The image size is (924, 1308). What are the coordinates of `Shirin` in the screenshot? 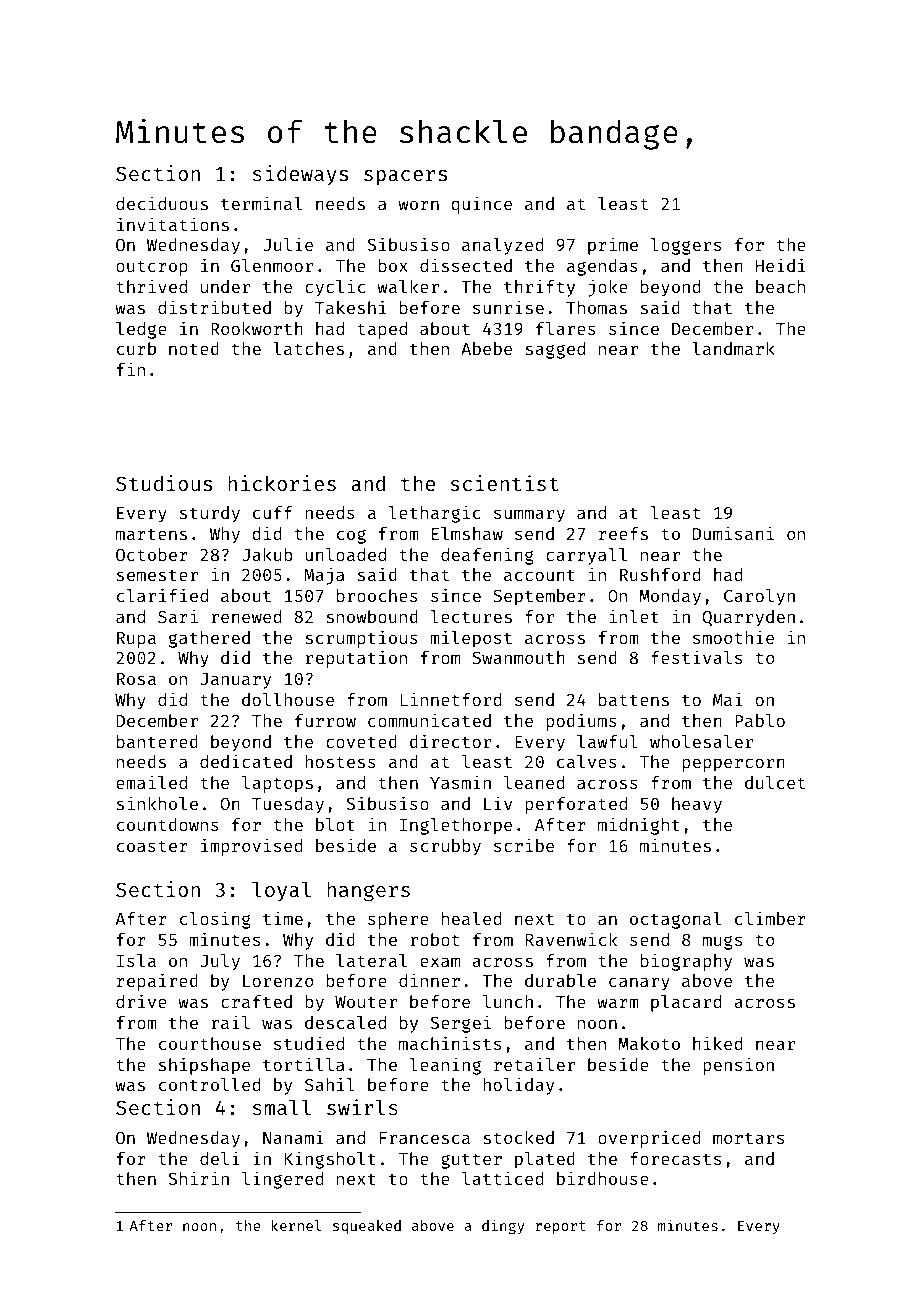 It's located at (199, 1178).
